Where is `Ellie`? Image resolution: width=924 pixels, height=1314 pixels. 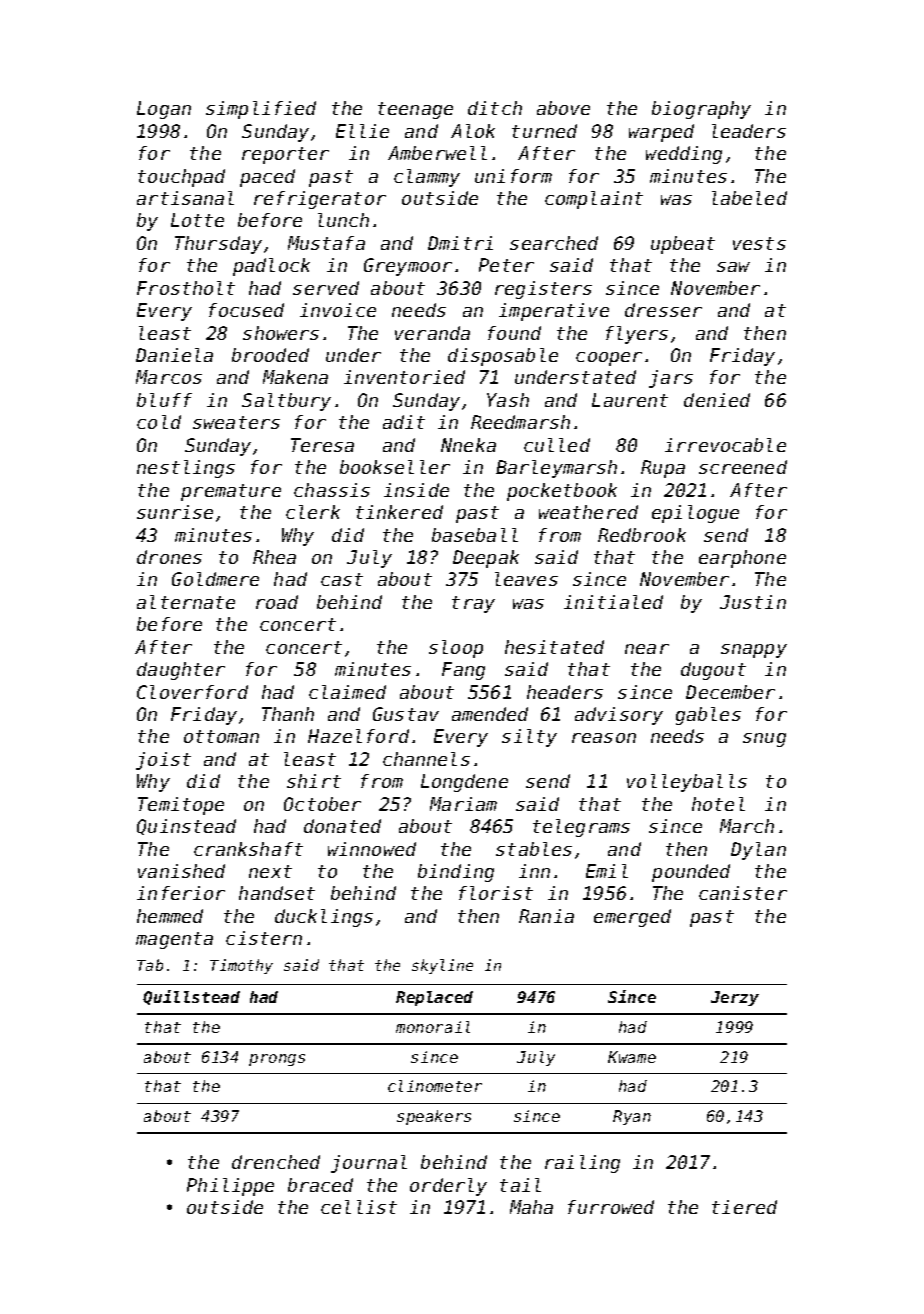
Ellie is located at coordinates (362, 131).
